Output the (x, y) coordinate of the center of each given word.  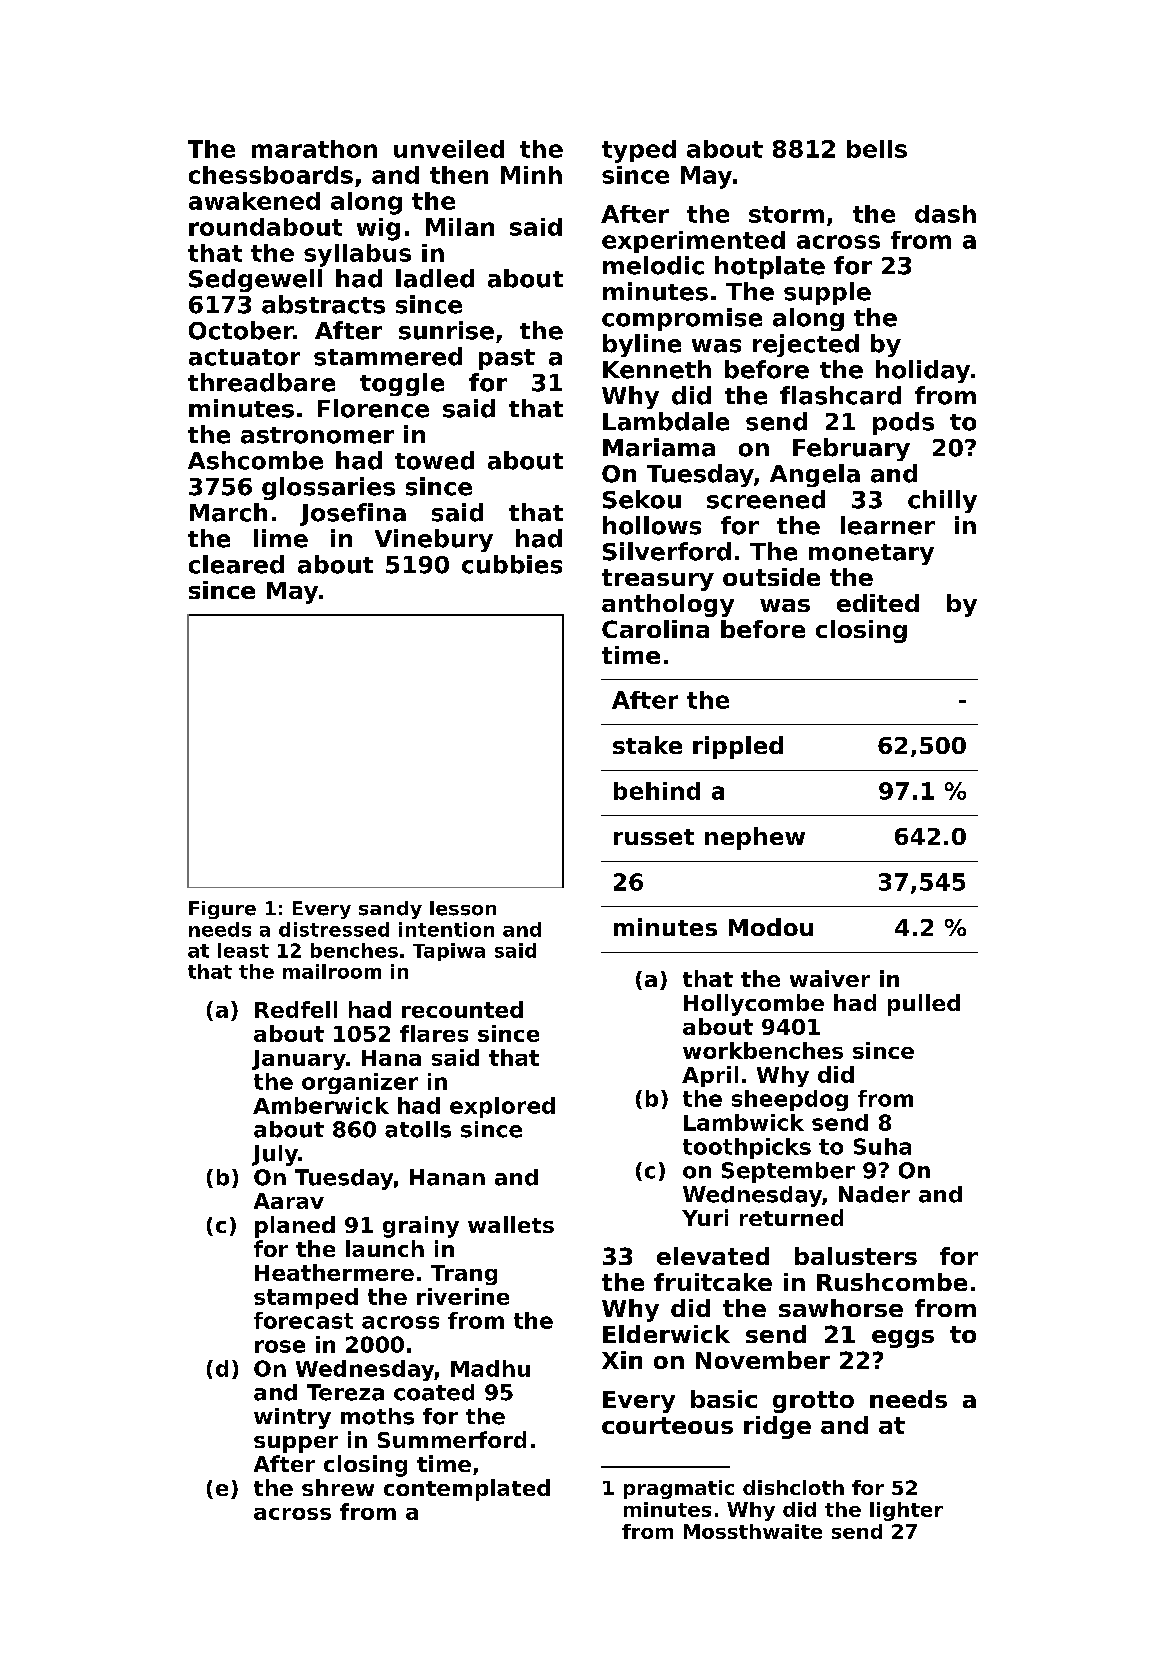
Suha (882, 1146)
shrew (338, 1487)
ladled (435, 278)
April (710, 1076)
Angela (815, 475)
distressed (334, 929)
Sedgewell (255, 280)
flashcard (840, 395)
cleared (236, 564)
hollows (652, 525)
